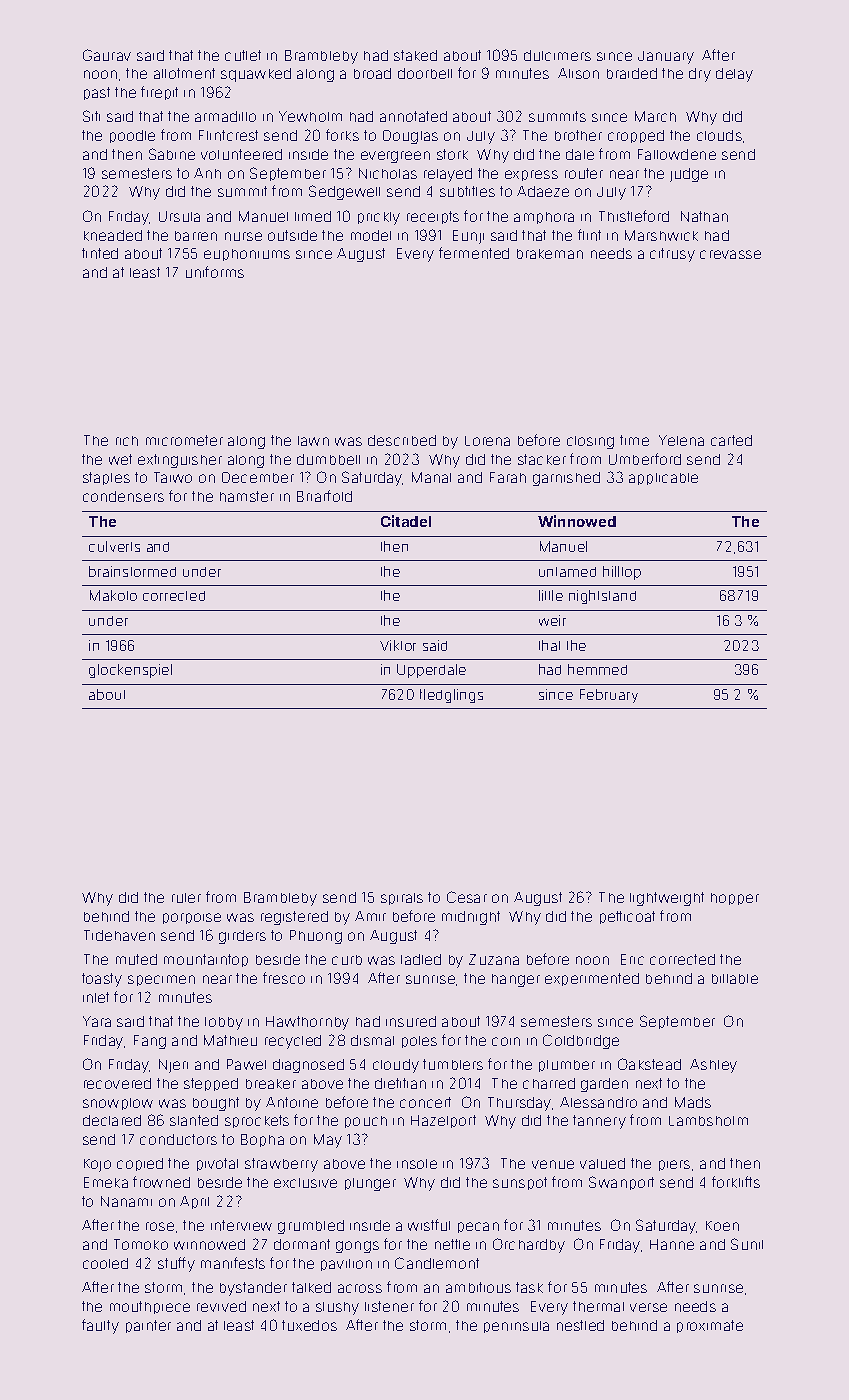 The width and height of the image is (849, 1400). I want to click on carted, so click(731, 440).
